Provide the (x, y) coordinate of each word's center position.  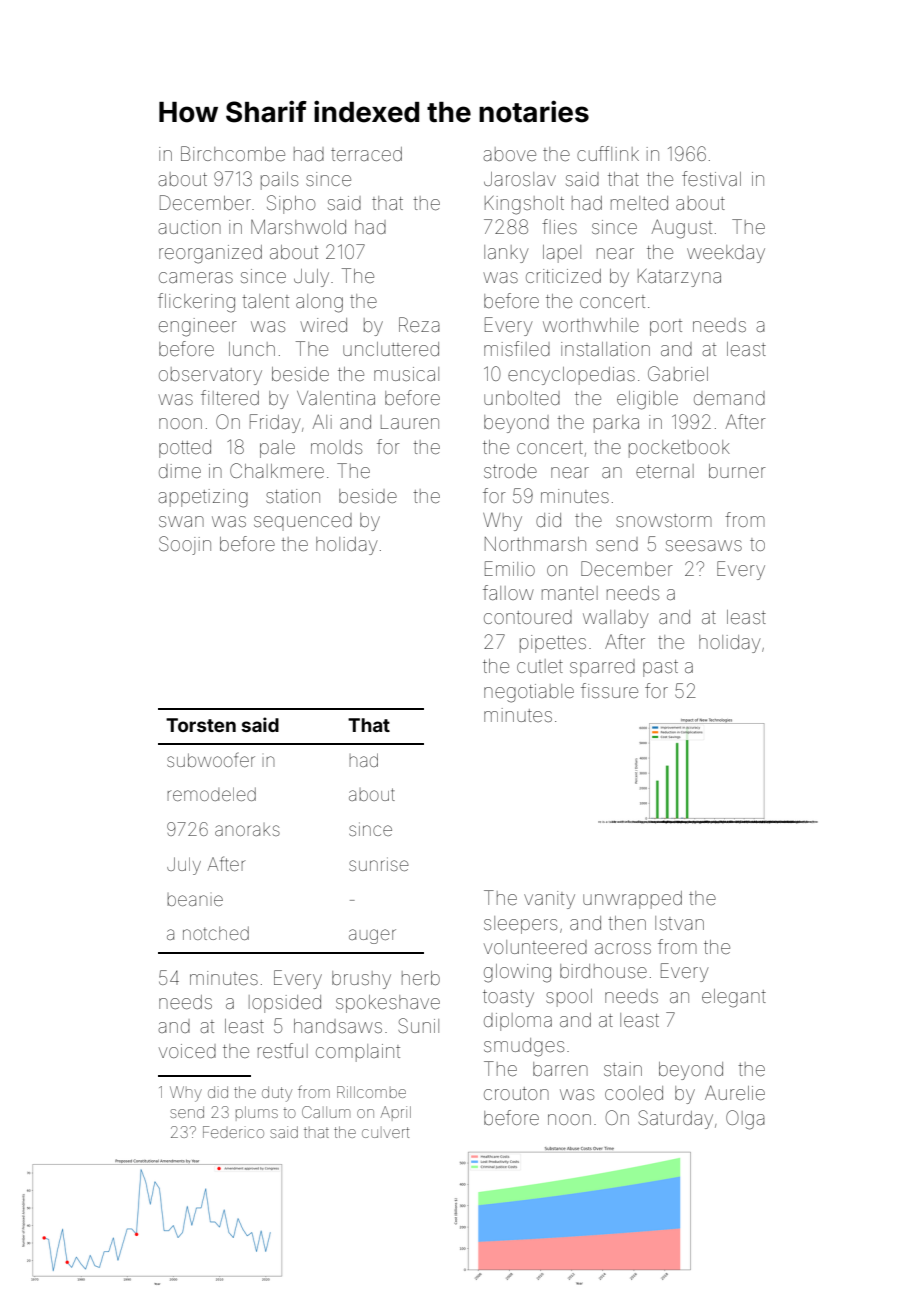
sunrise (379, 864)
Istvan (679, 923)
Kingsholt (524, 205)
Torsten (201, 725)
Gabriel (678, 373)
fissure (609, 690)
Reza (419, 324)
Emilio (510, 568)
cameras (196, 277)
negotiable (529, 693)
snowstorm (664, 520)
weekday (726, 254)
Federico (233, 1132)
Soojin (185, 545)
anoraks (247, 829)
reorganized (210, 254)
